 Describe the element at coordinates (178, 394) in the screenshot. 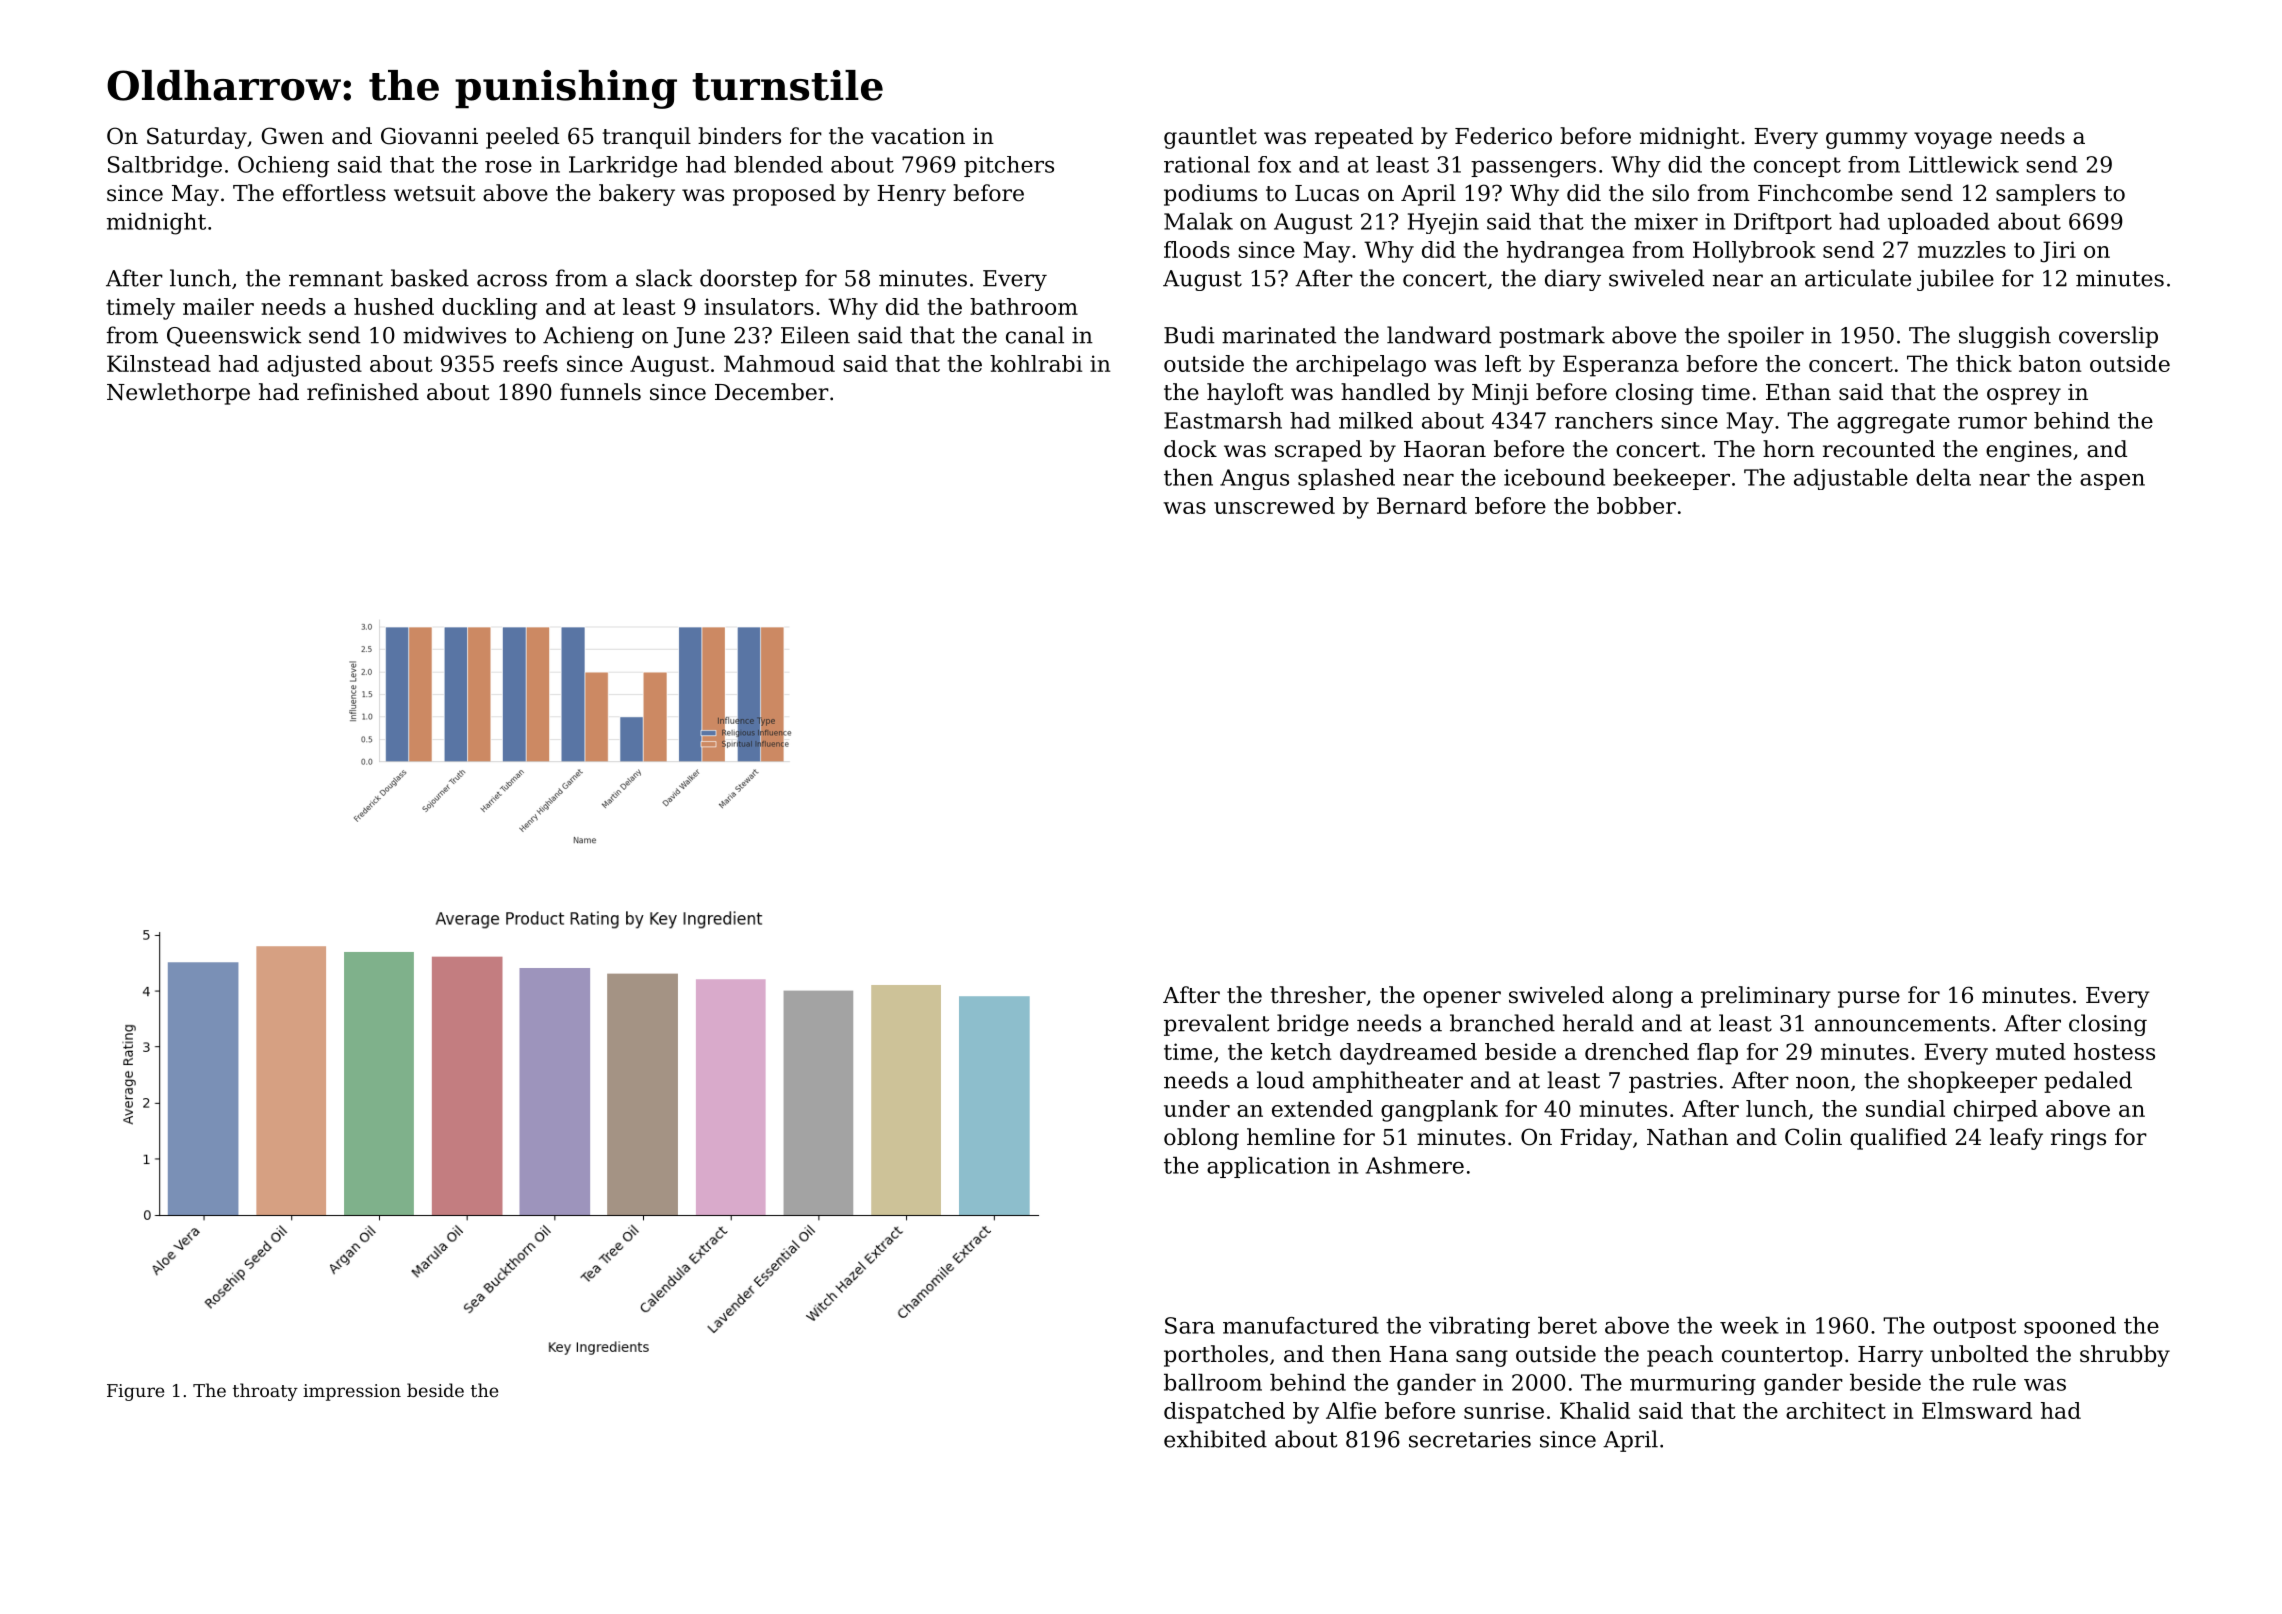

I see `Newlethorpe` at that location.
